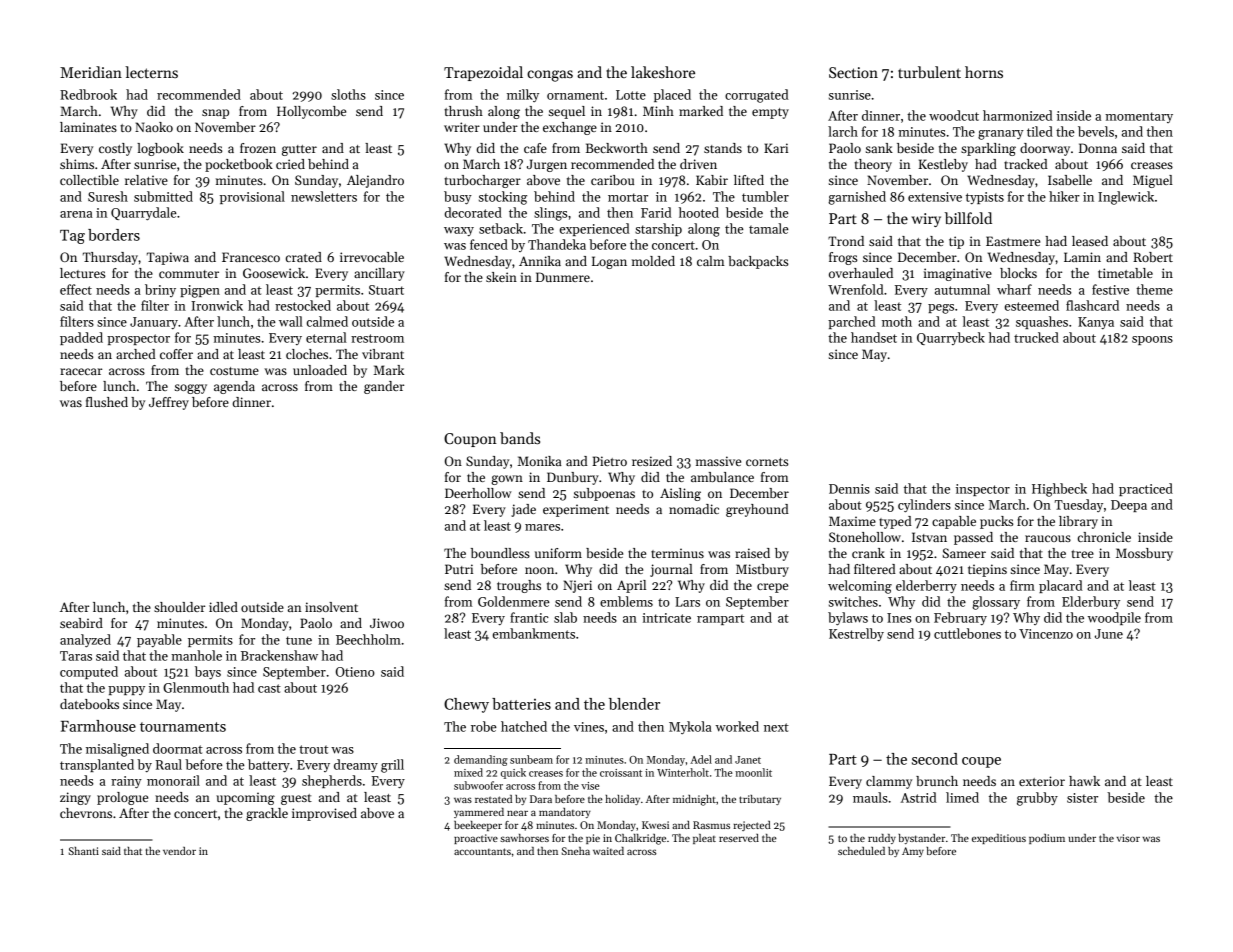  I want to click on vibrant, so click(383, 354).
